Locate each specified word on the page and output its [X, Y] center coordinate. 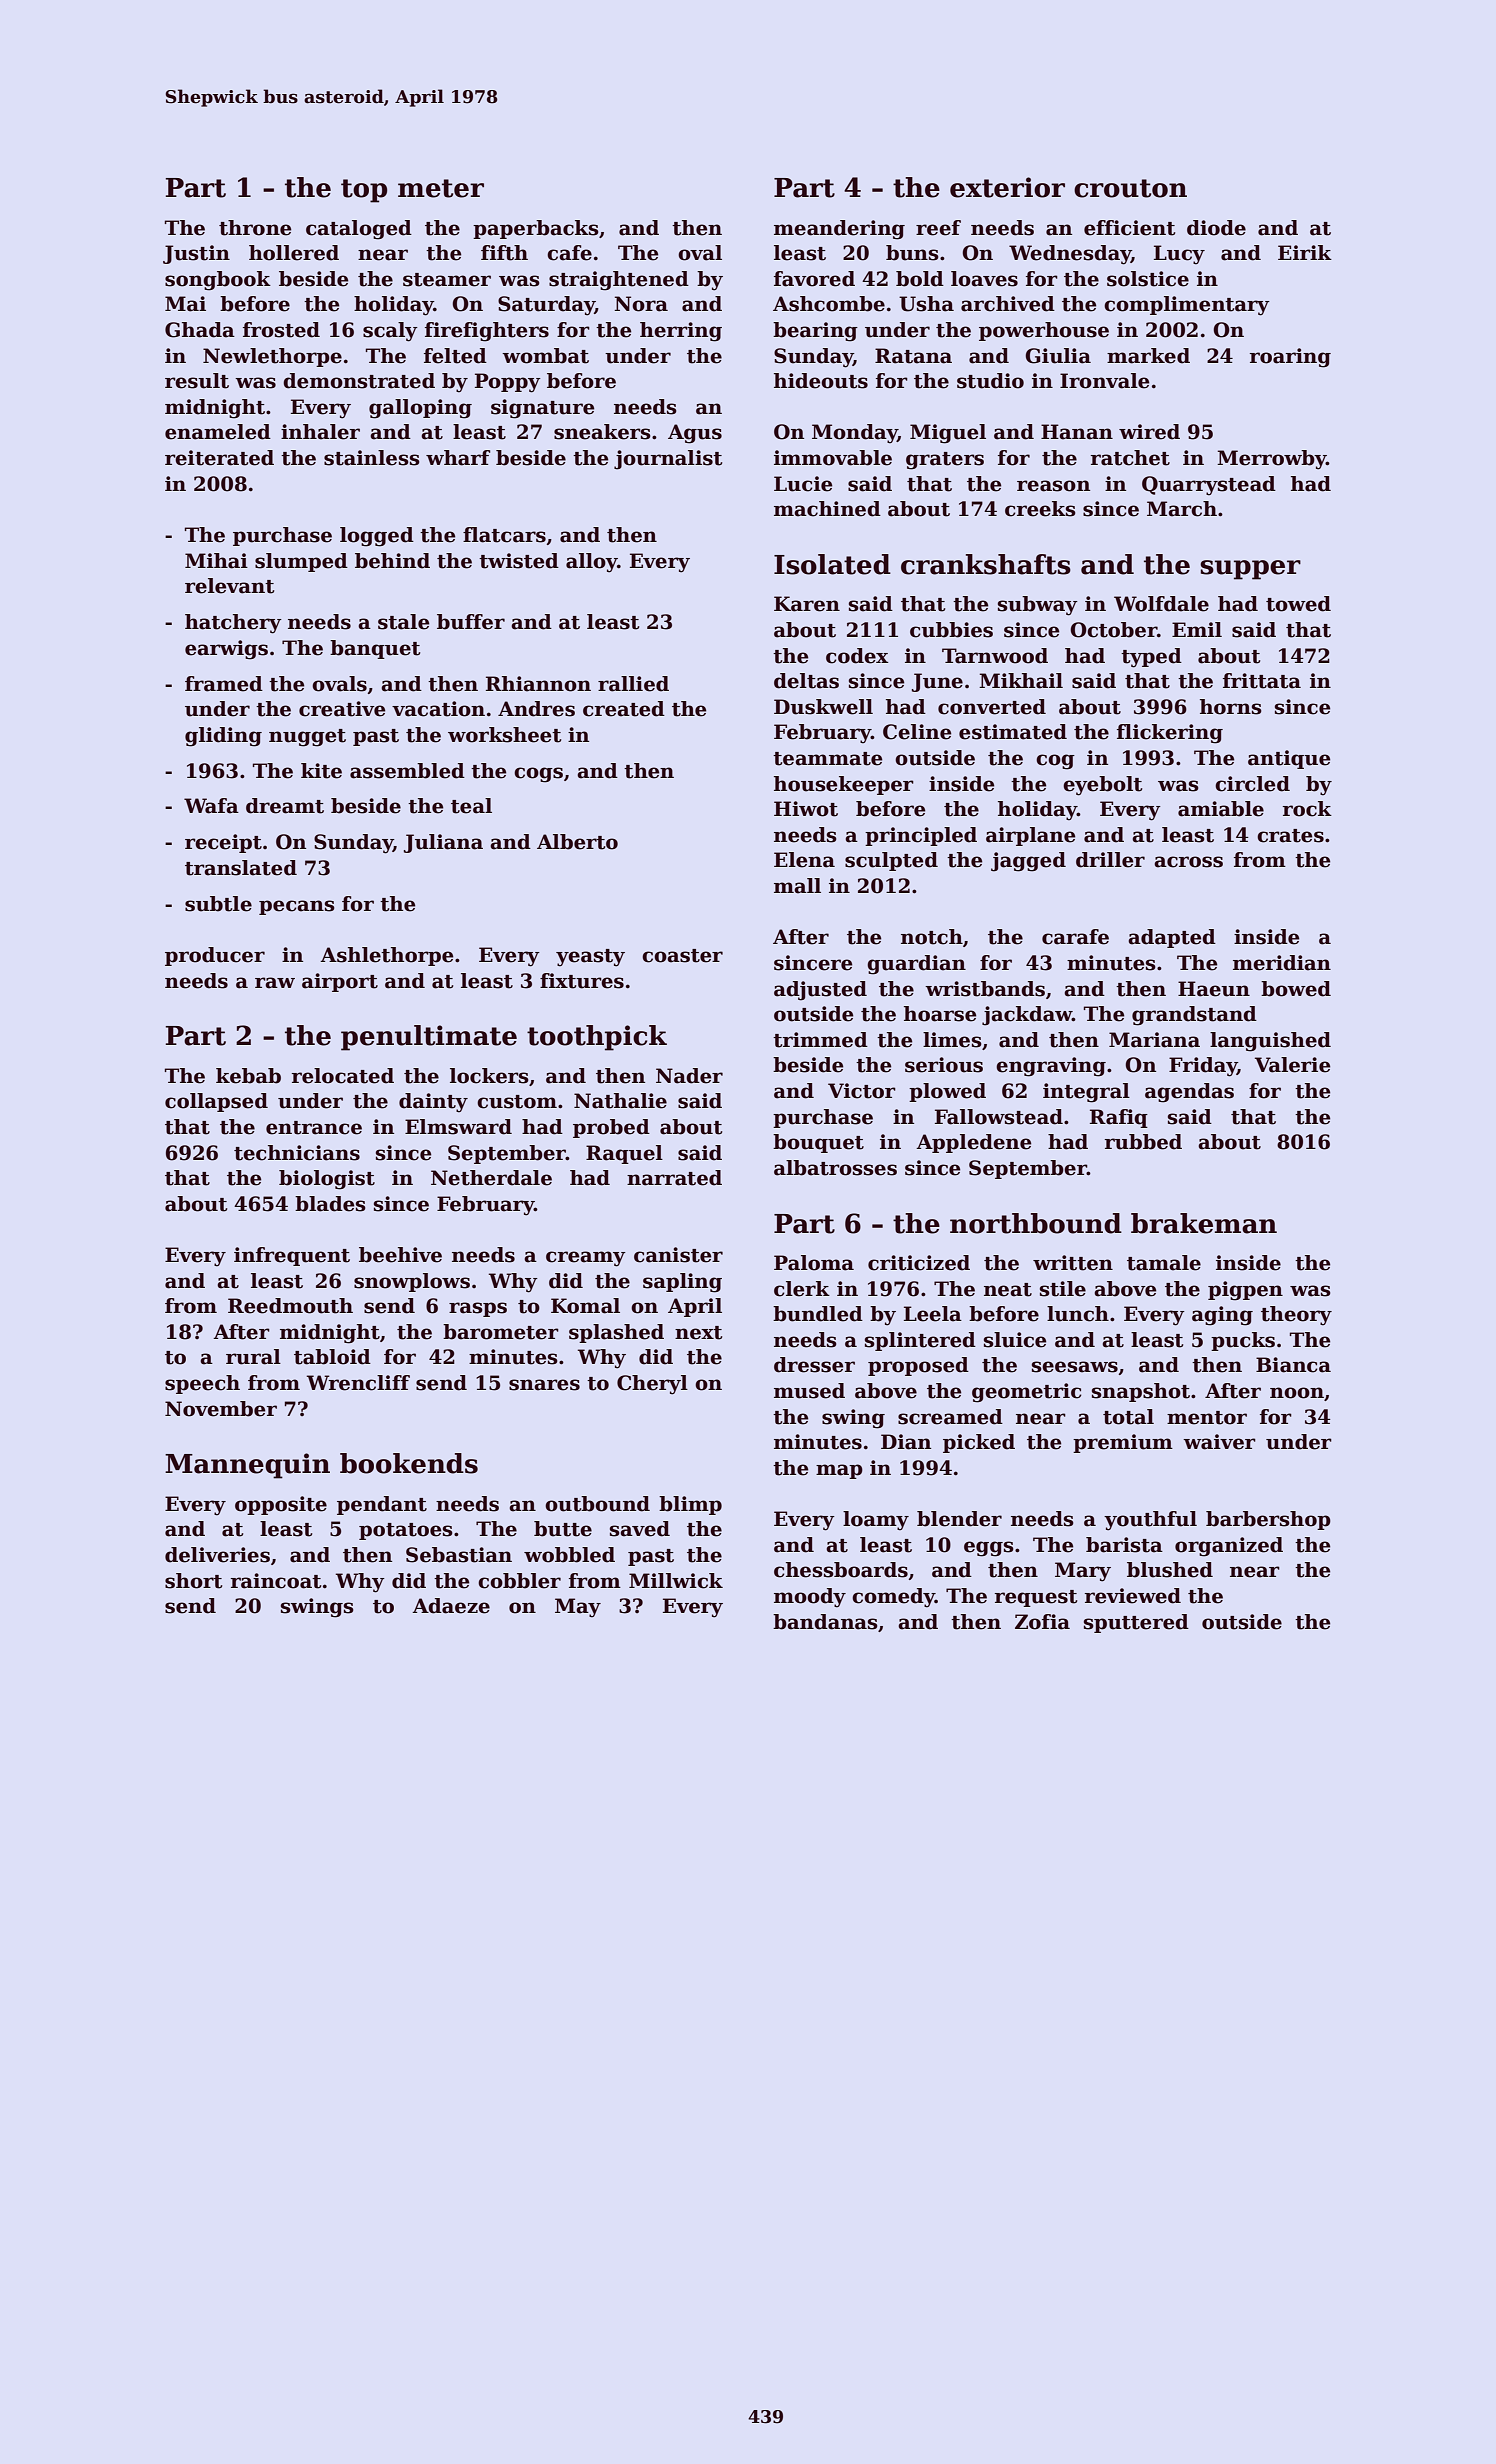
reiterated [219, 458]
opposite [281, 1505]
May [578, 1608]
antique [1289, 759]
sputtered [1136, 1623]
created [624, 709]
